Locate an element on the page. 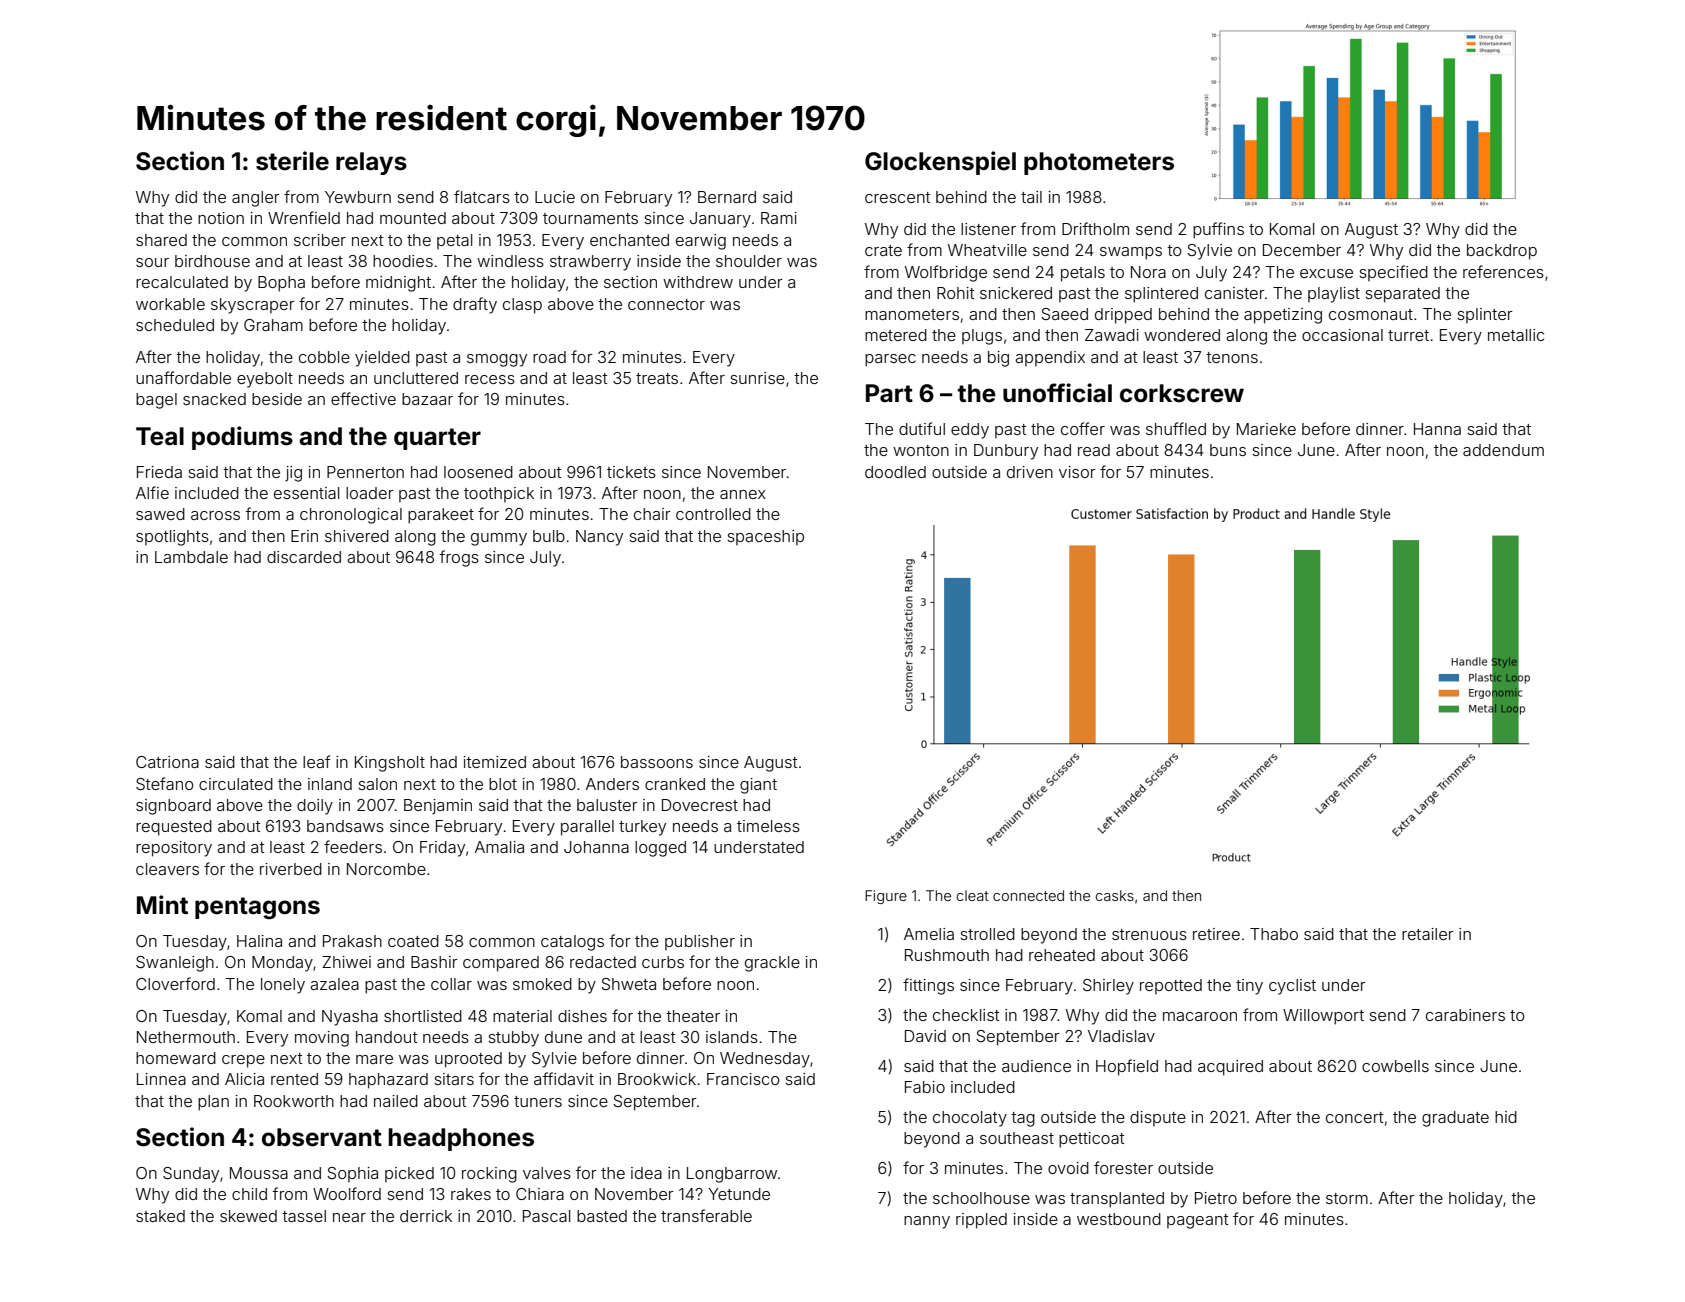  audience is located at coordinates (1036, 1066).
